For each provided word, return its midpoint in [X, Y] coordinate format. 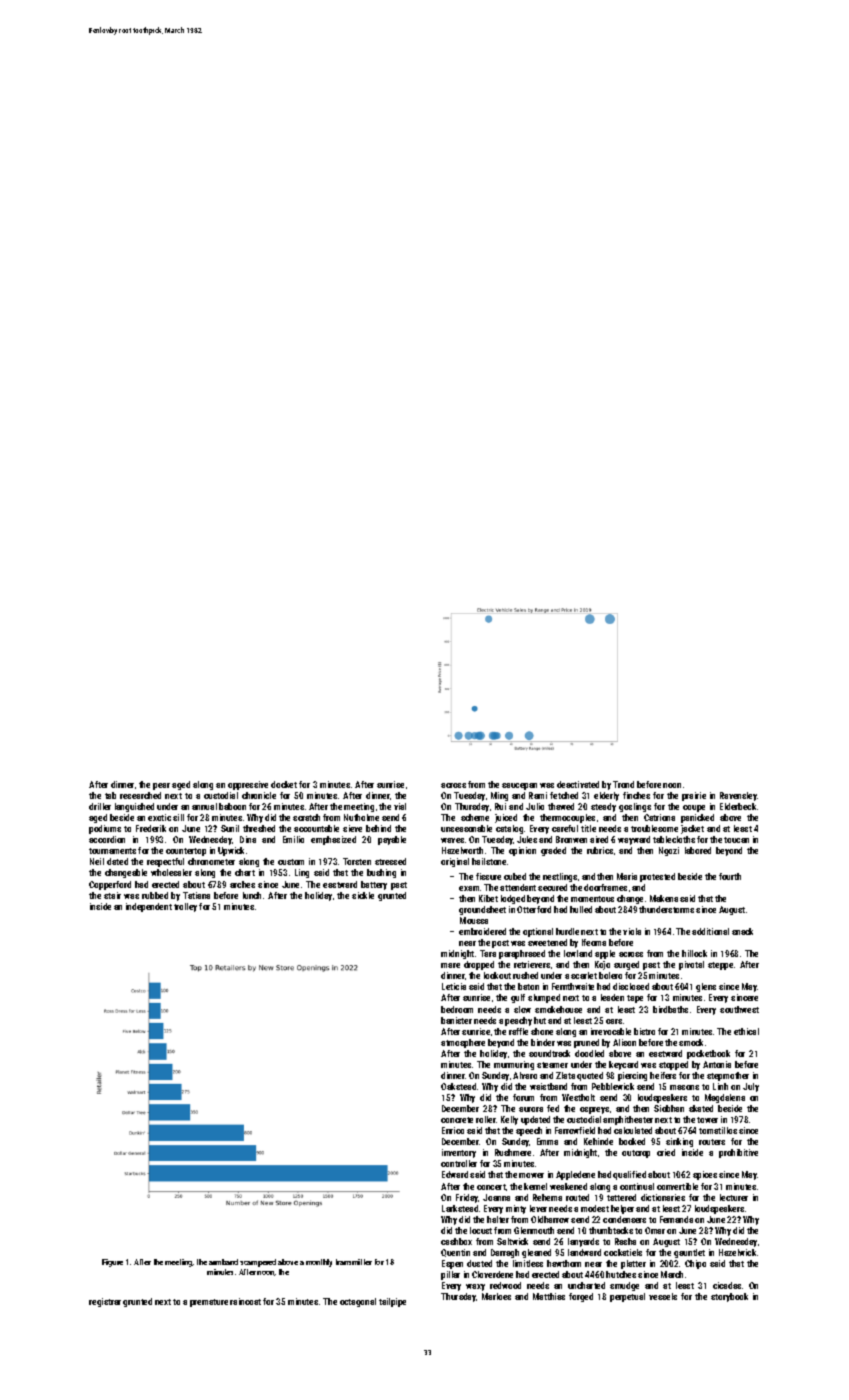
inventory [459, 1153]
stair [112, 895]
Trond [623, 784]
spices [705, 1175]
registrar [105, 1302]
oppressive [248, 785]
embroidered [482, 931]
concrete [457, 1120]
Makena [664, 898]
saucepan [519, 786]
